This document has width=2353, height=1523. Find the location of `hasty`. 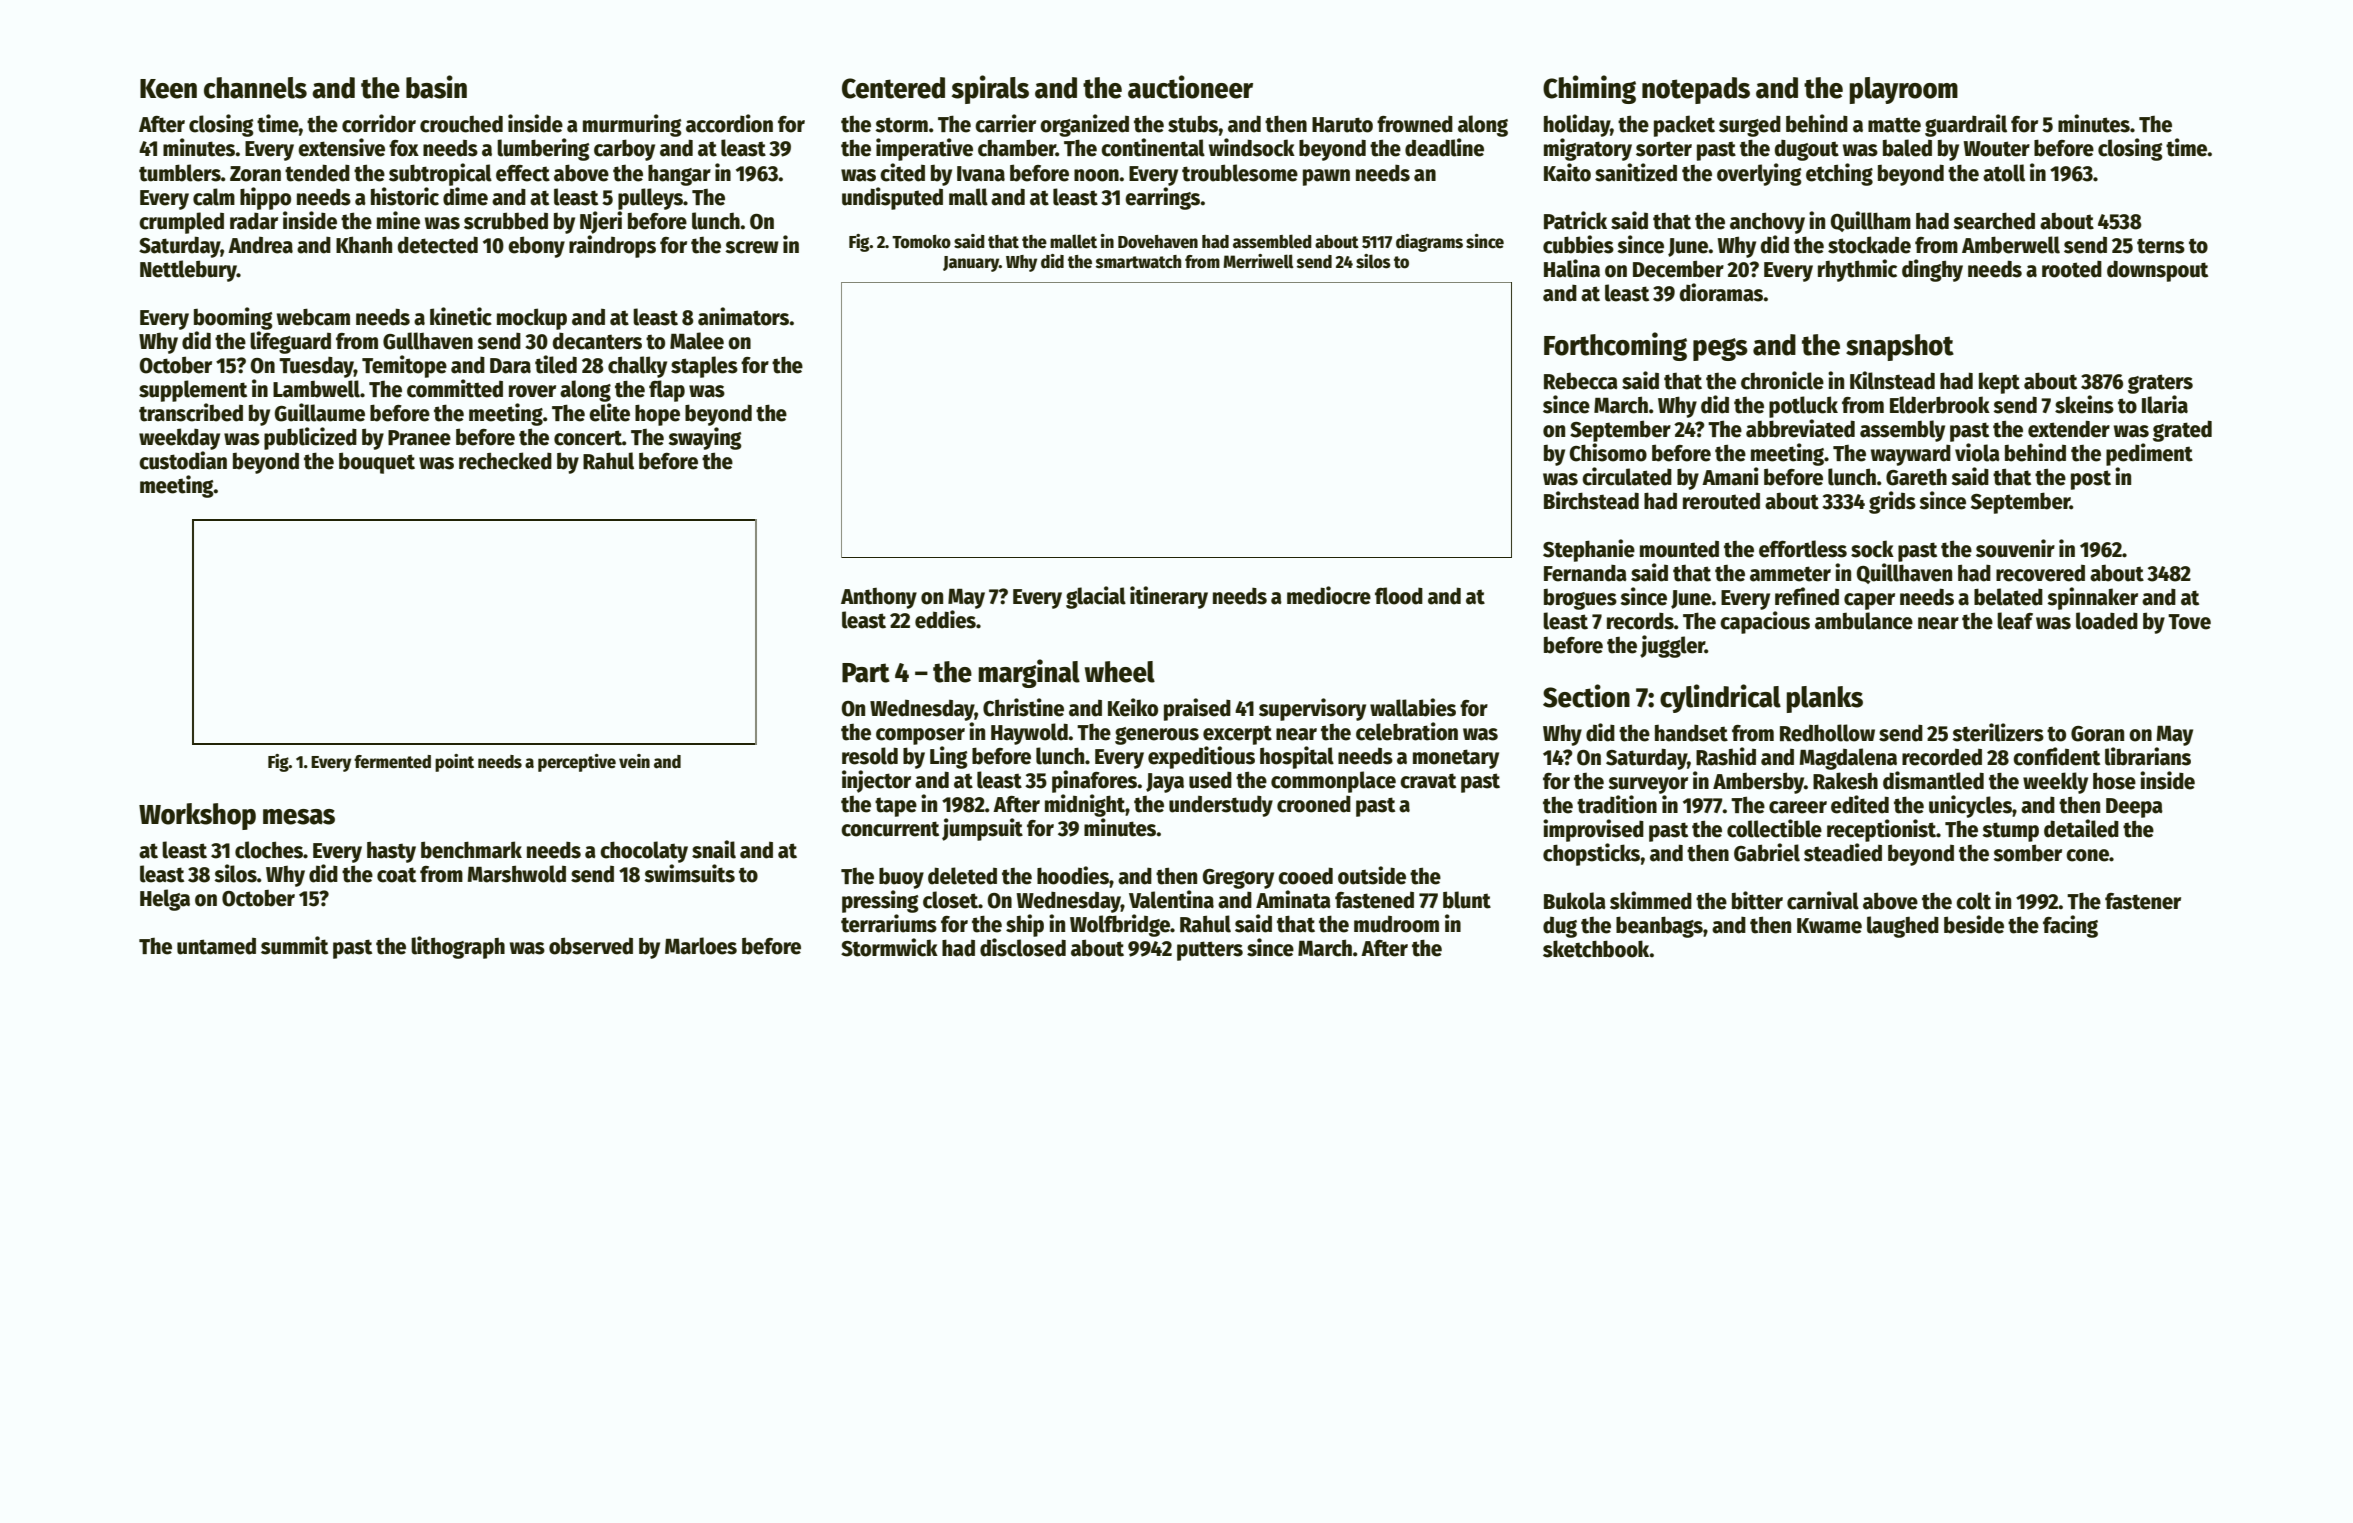

hasty is located at coordinates (391, 852).
